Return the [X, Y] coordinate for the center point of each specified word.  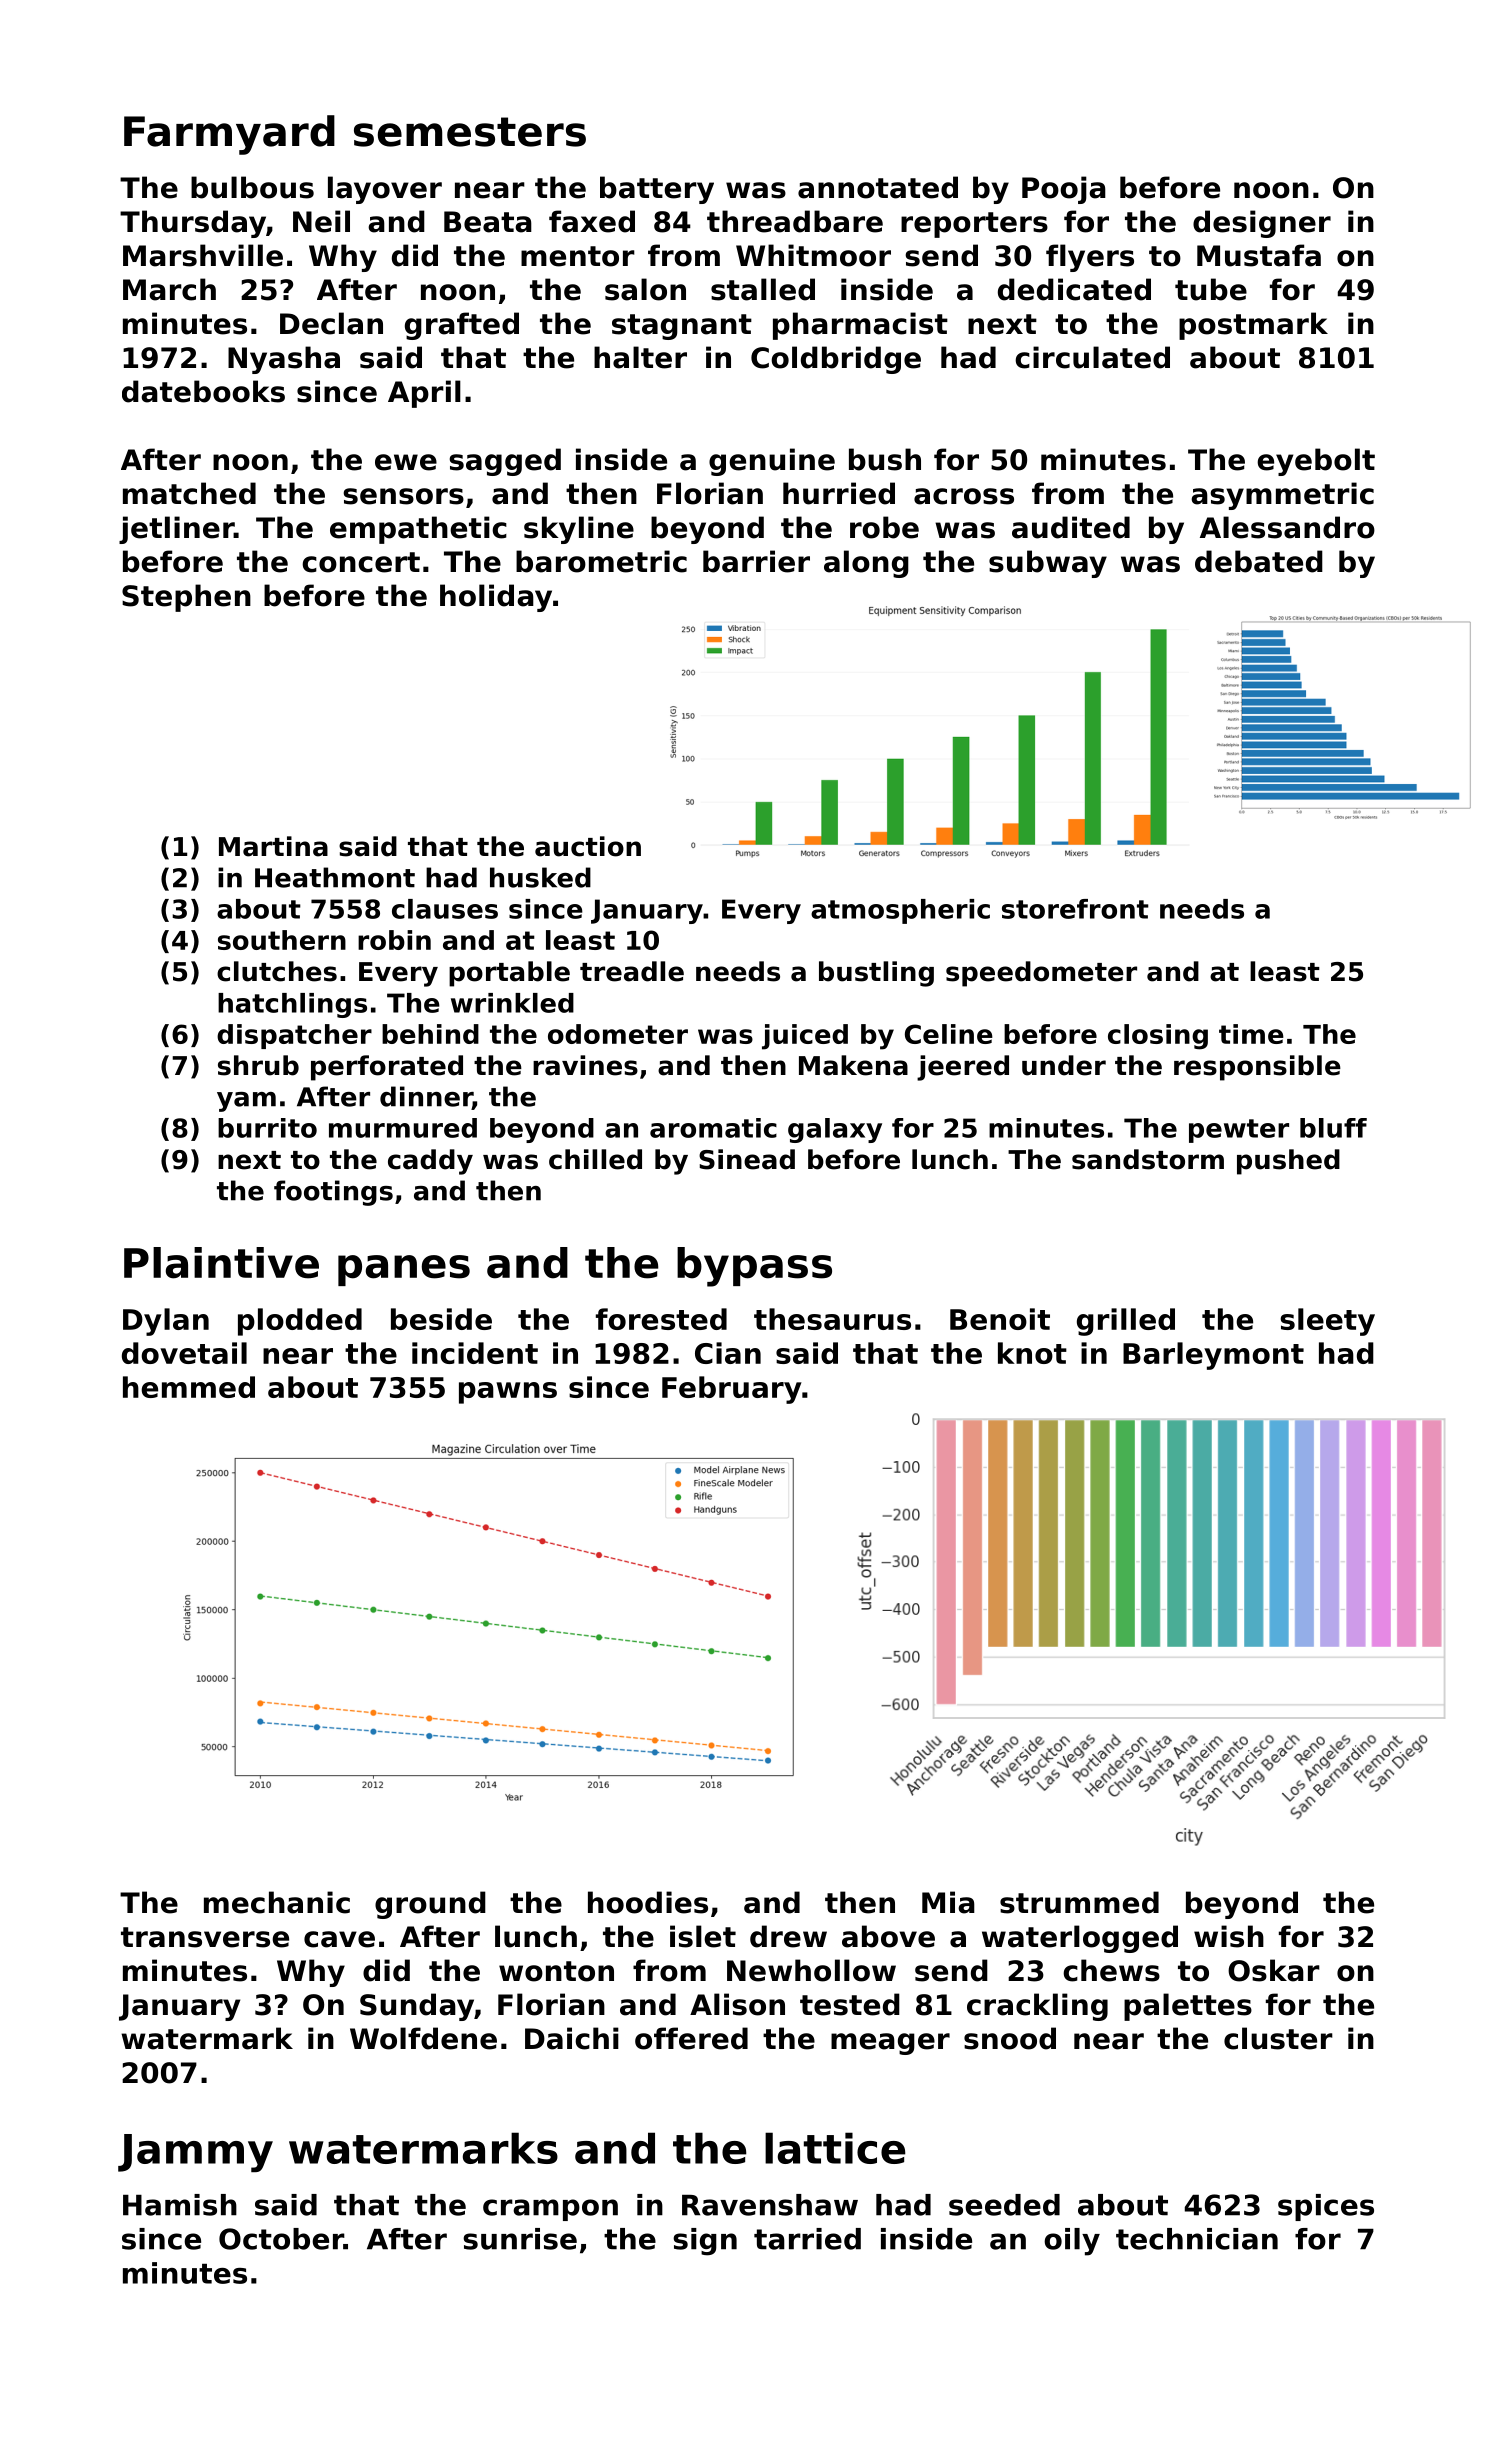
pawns [508, 1393]
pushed [1288, 1162]
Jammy [195, 2153]
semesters [470, 132]
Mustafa [1259, 255]
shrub [258, 1065]
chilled [595, 1159]
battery [657, 190]
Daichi [572, 2038]
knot [1032, 1353]
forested [661, 1319]
